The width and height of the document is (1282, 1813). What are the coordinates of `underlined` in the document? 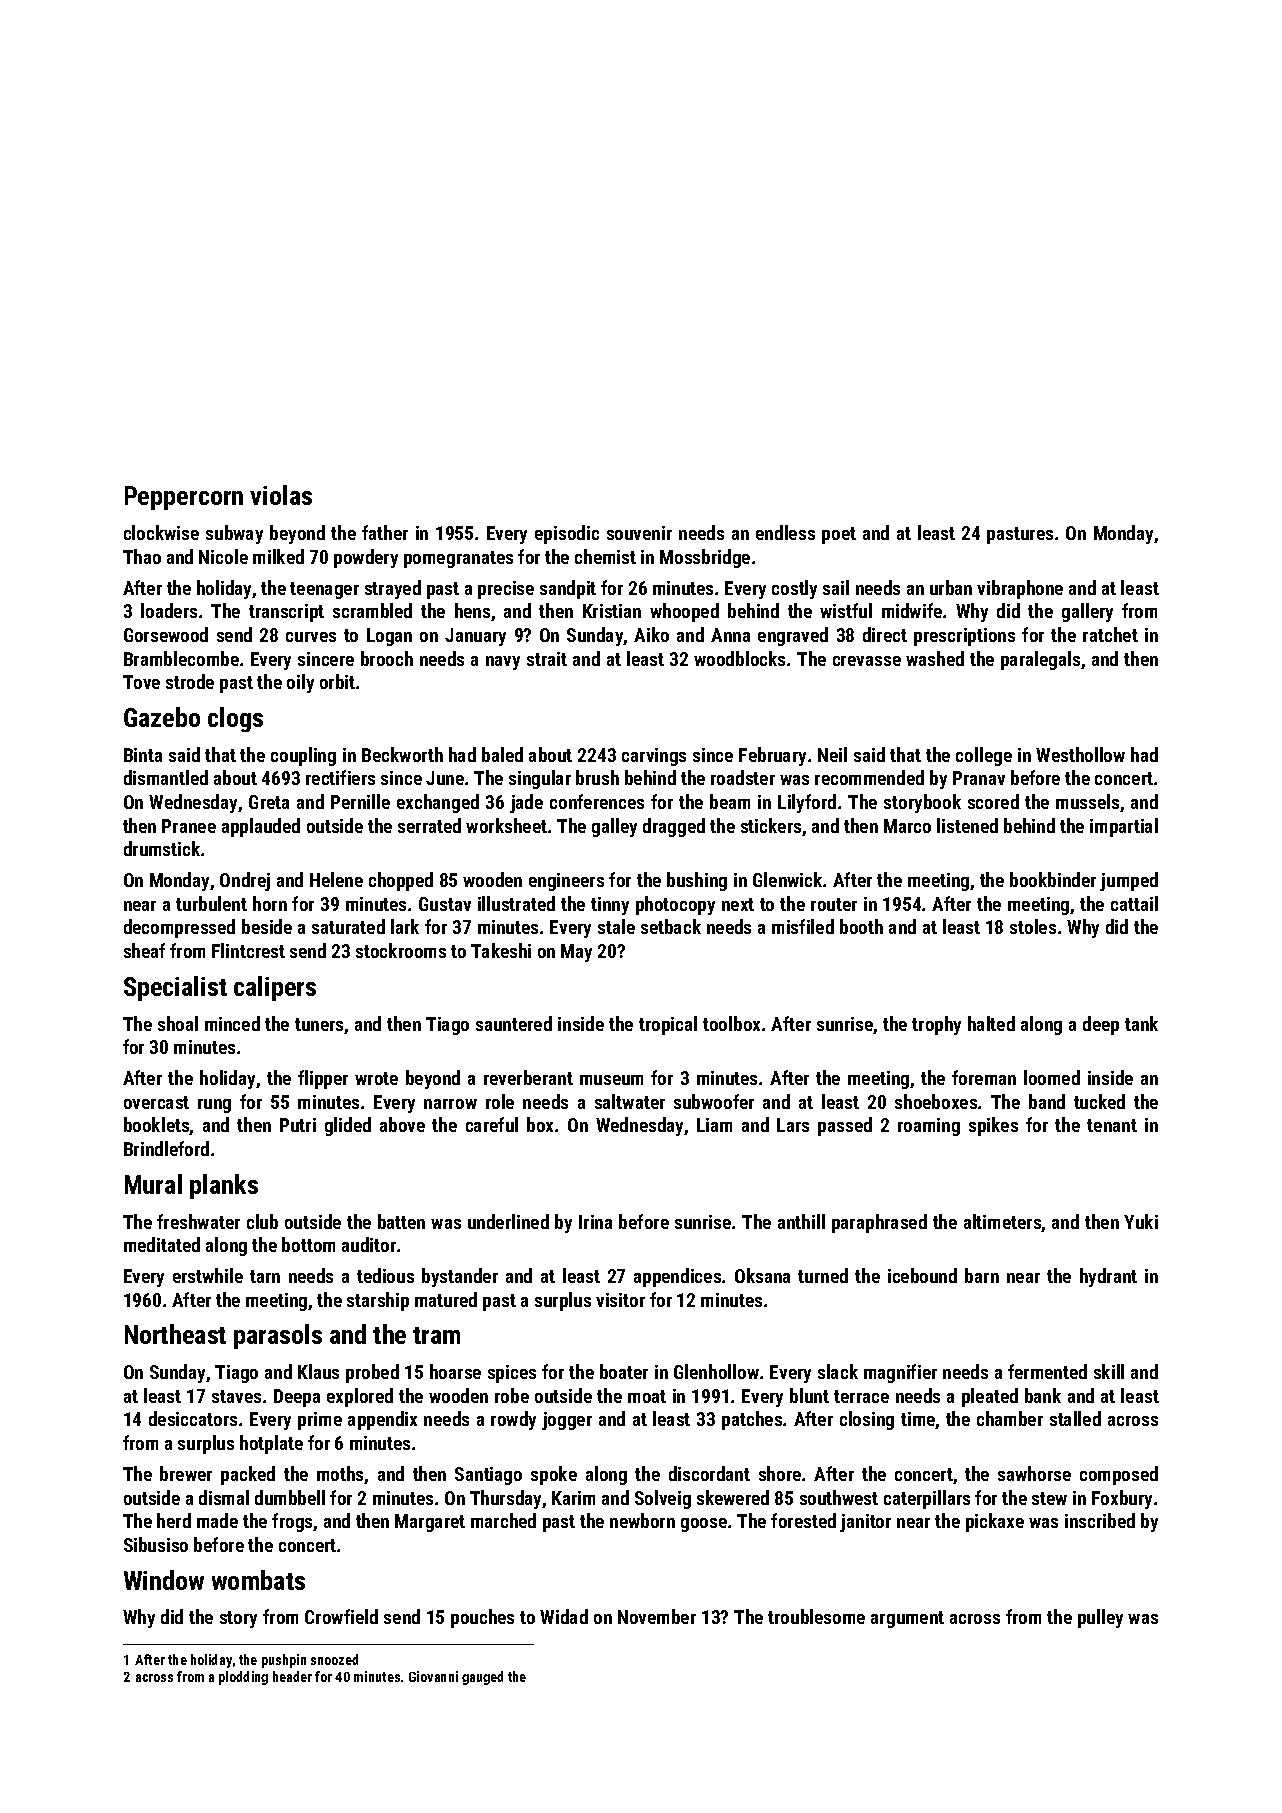 It's located at (508, 1221).
